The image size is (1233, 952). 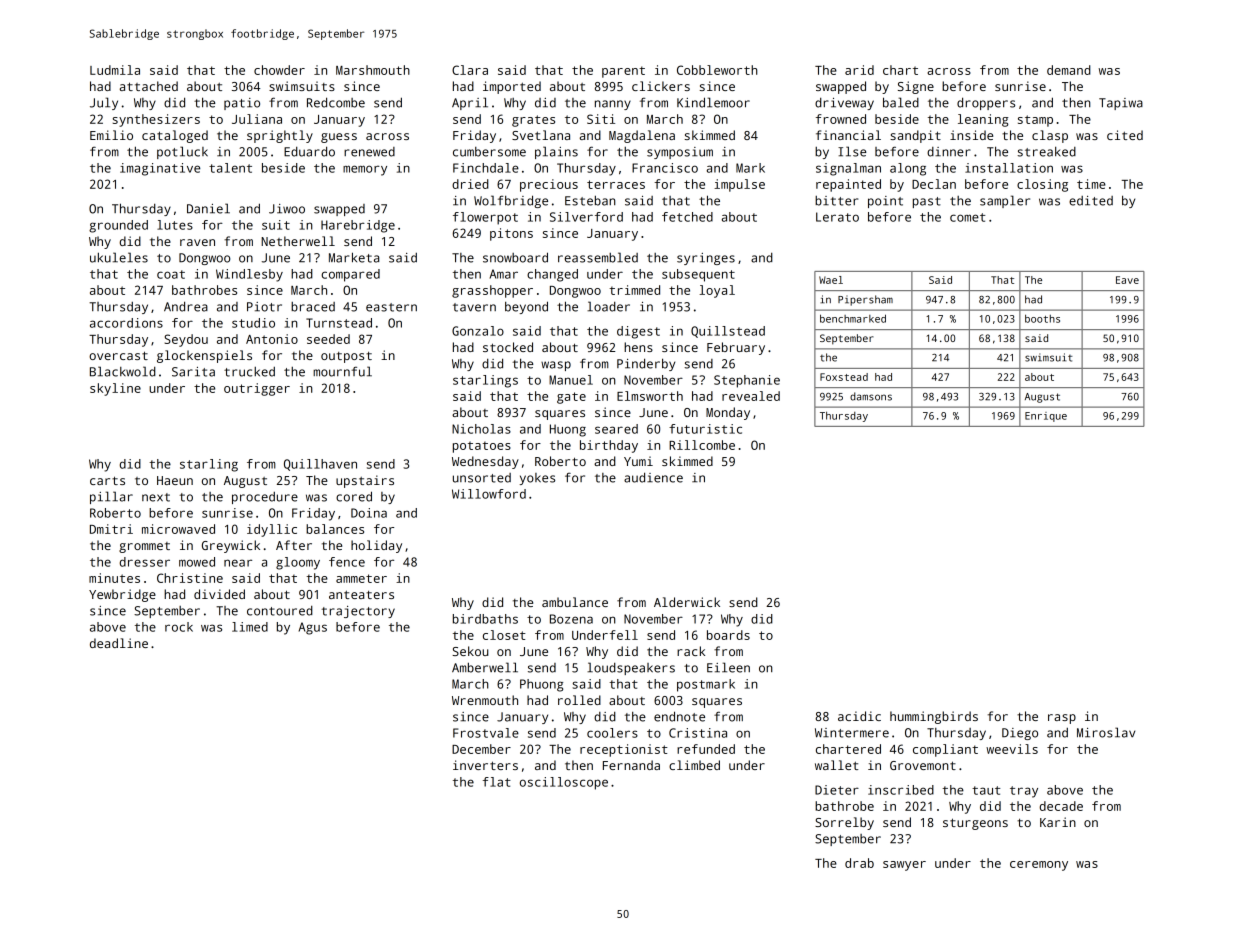 I want to click on cataloged, so click(x=175, y=136).
